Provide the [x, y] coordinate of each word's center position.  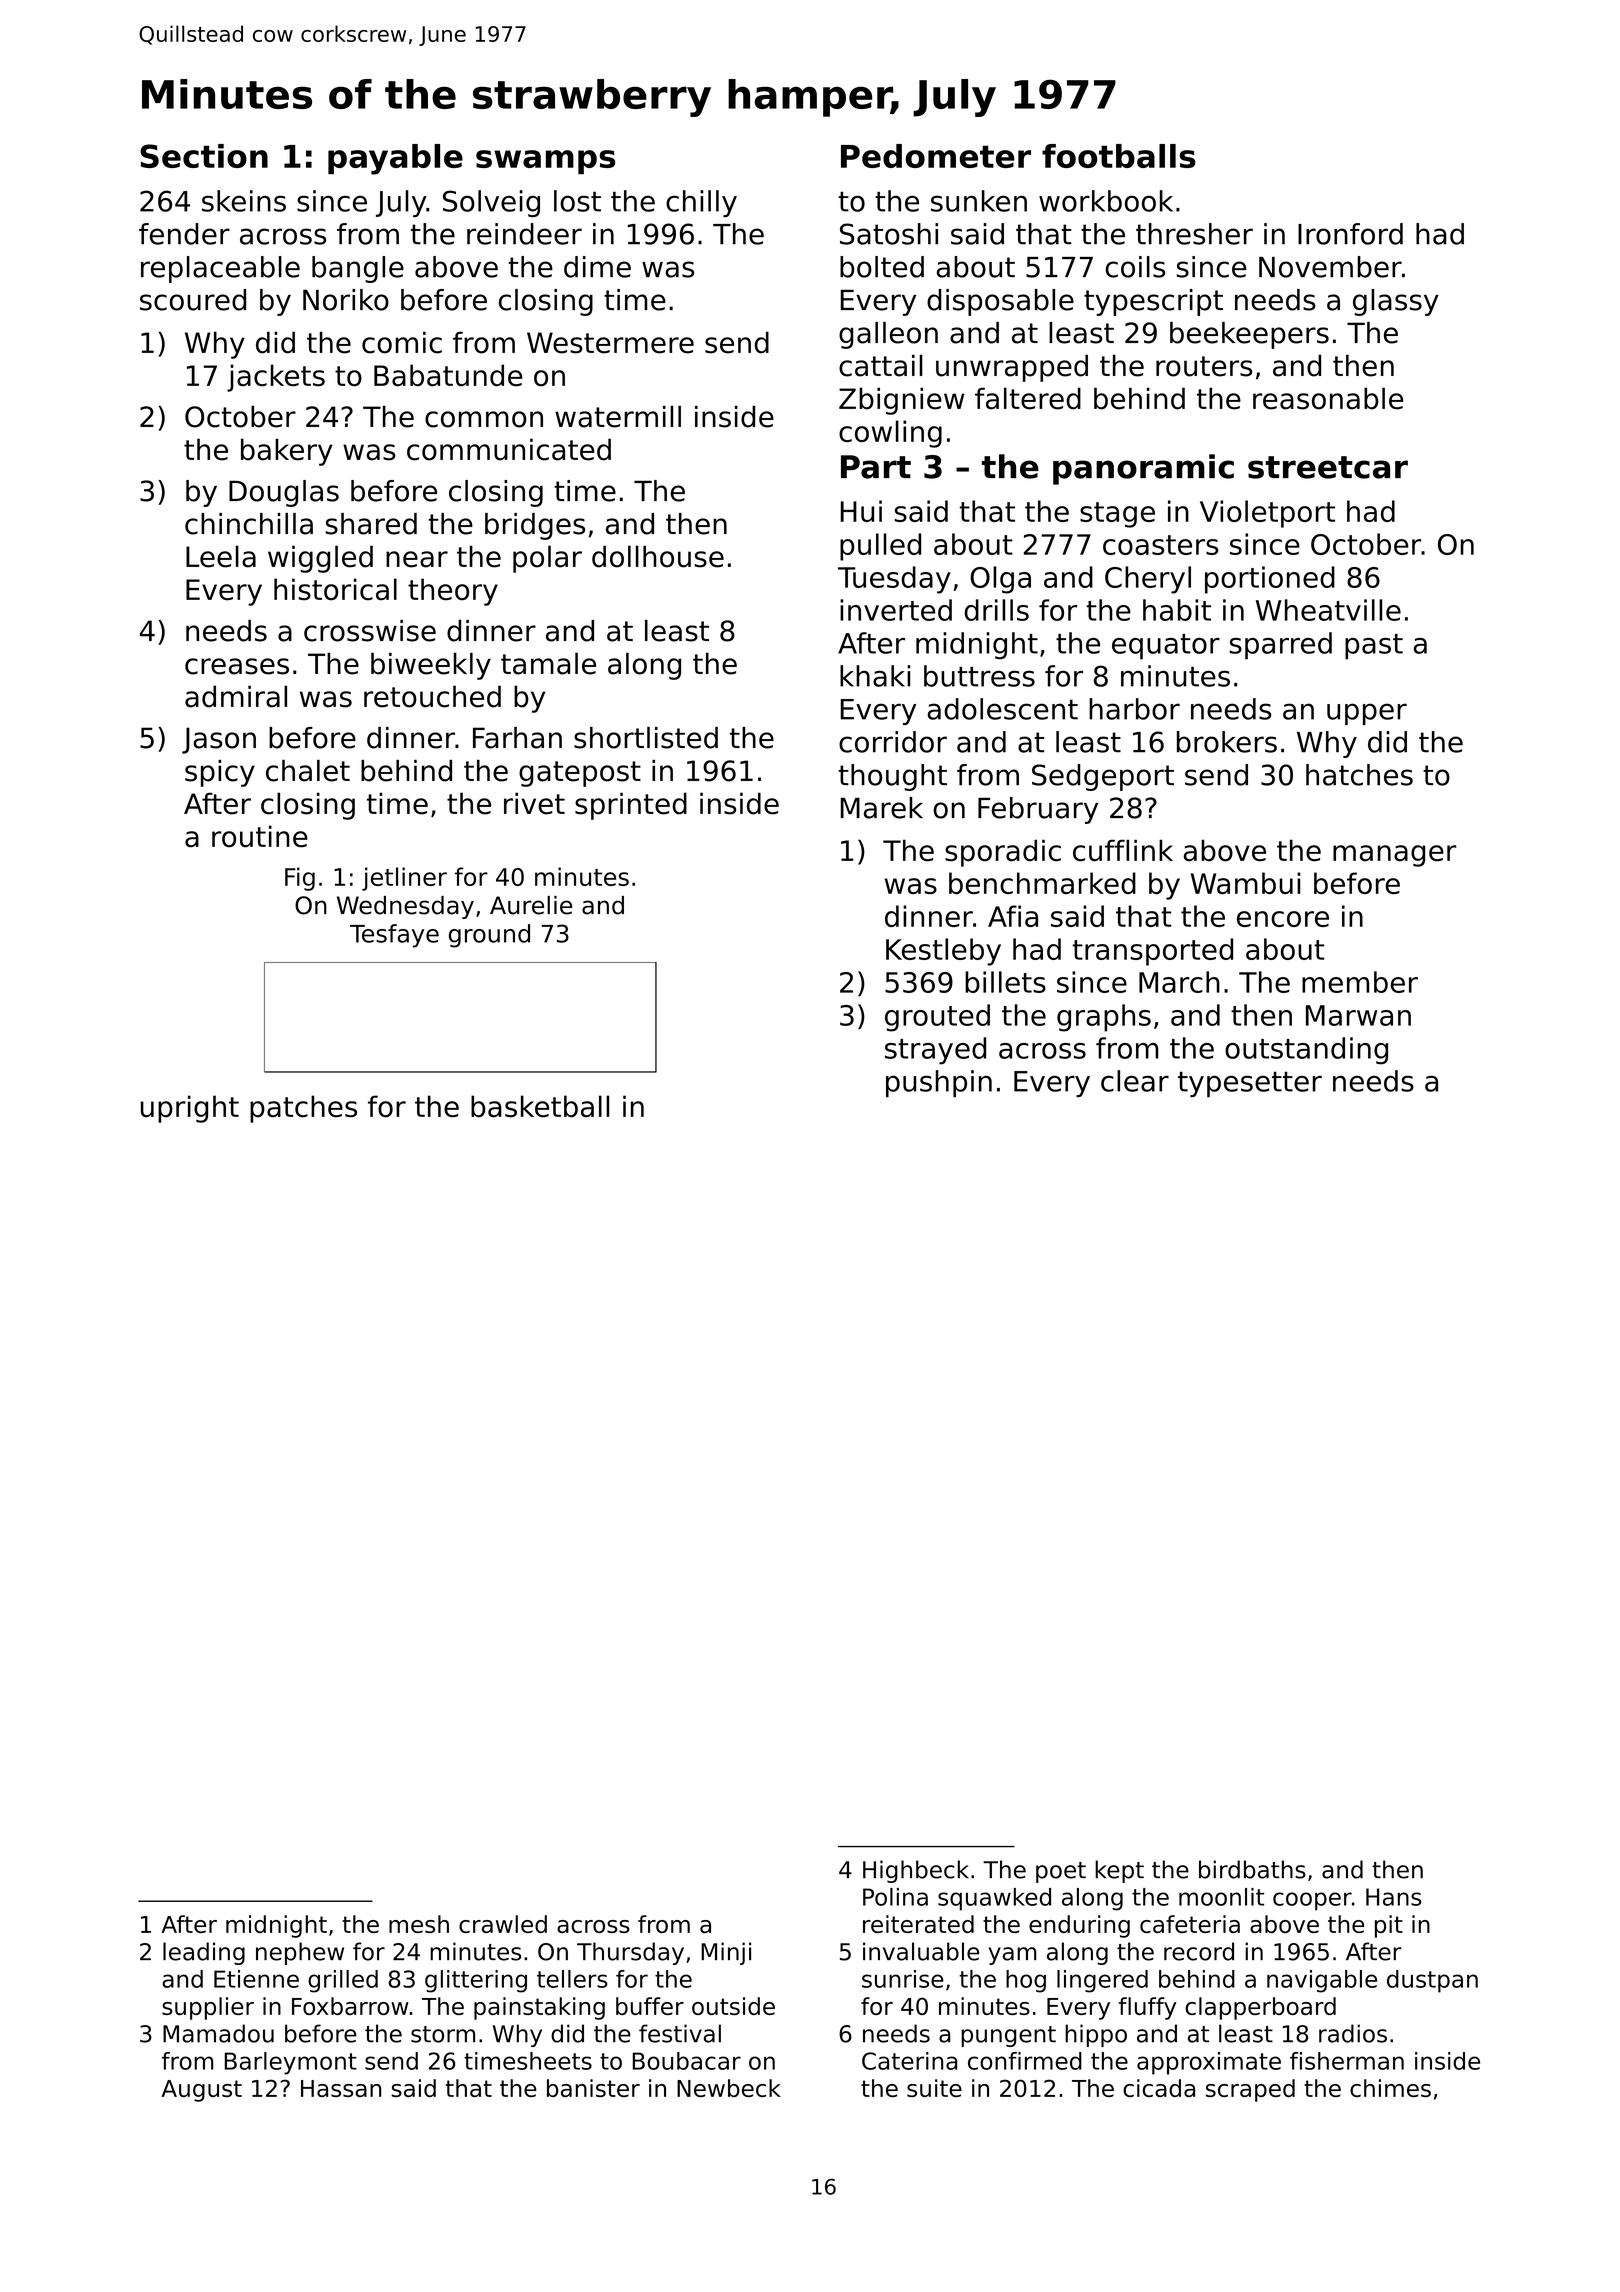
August [201, 2091]
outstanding [1306, 1051]
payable [395, 159]
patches [303, 1109]
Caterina [909, 2061]
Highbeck [916, 1871]
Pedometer [936, 156]
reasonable [1328, 398]
